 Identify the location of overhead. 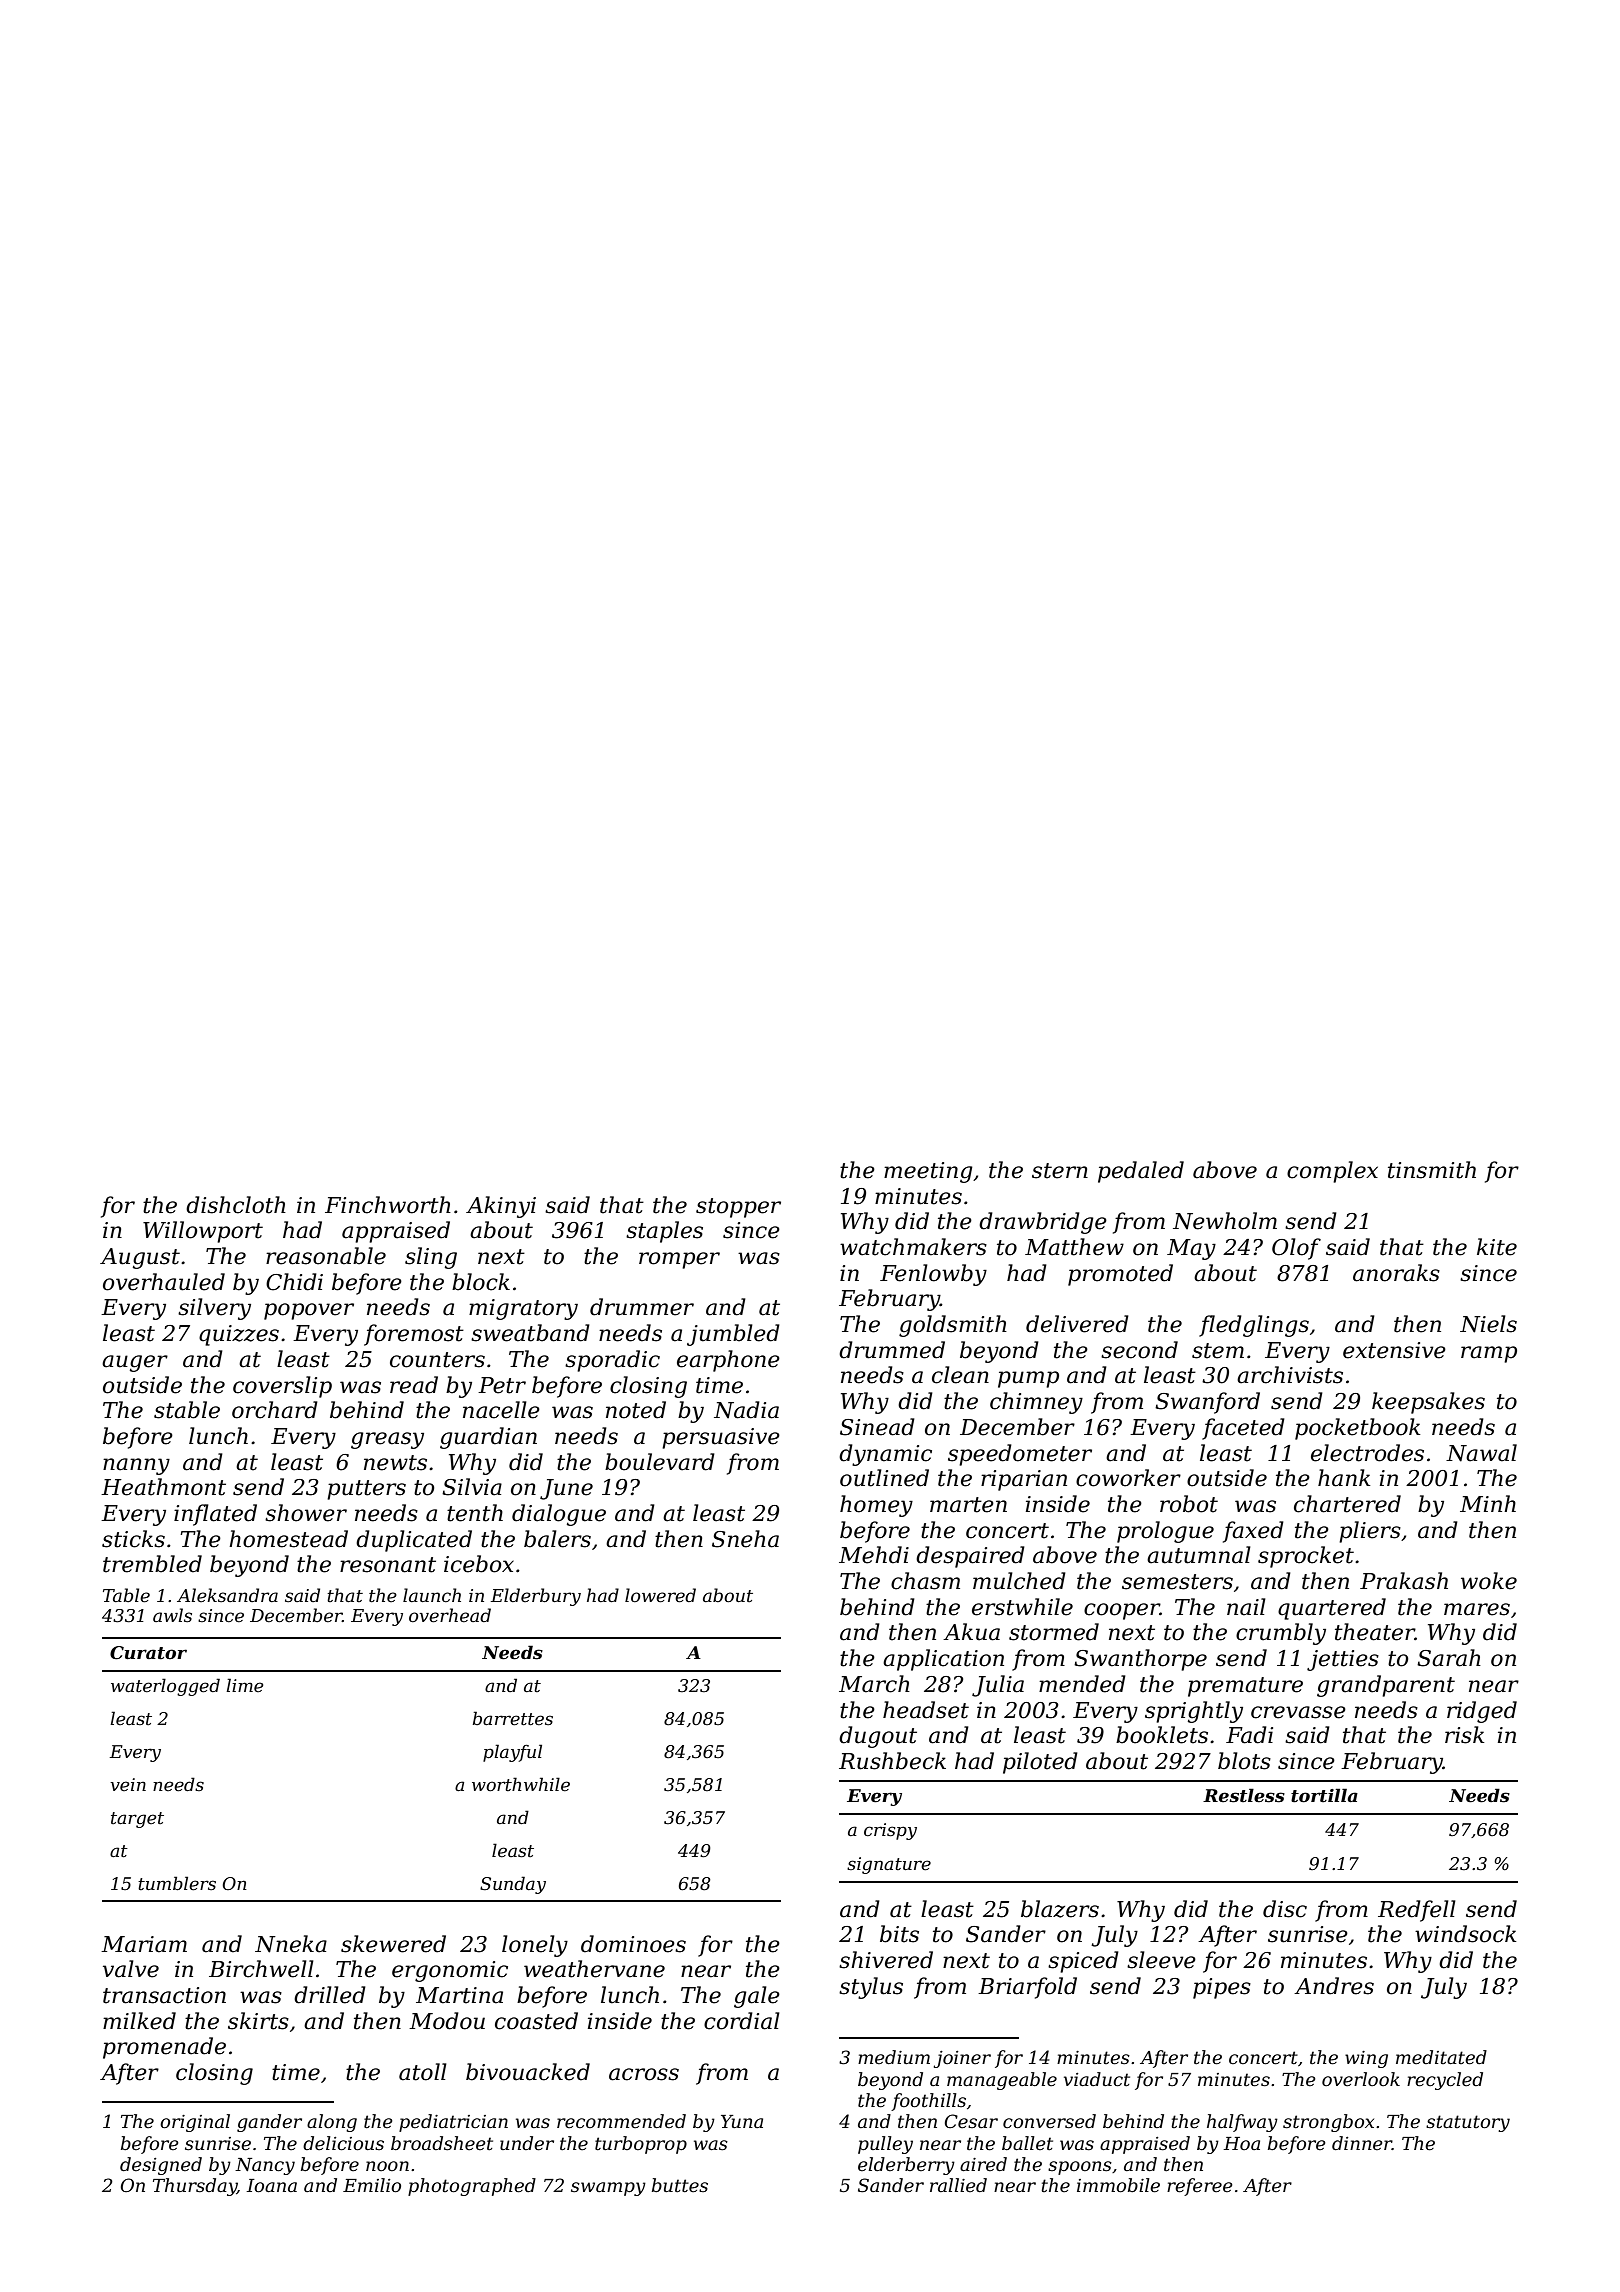
(450, 1615).
